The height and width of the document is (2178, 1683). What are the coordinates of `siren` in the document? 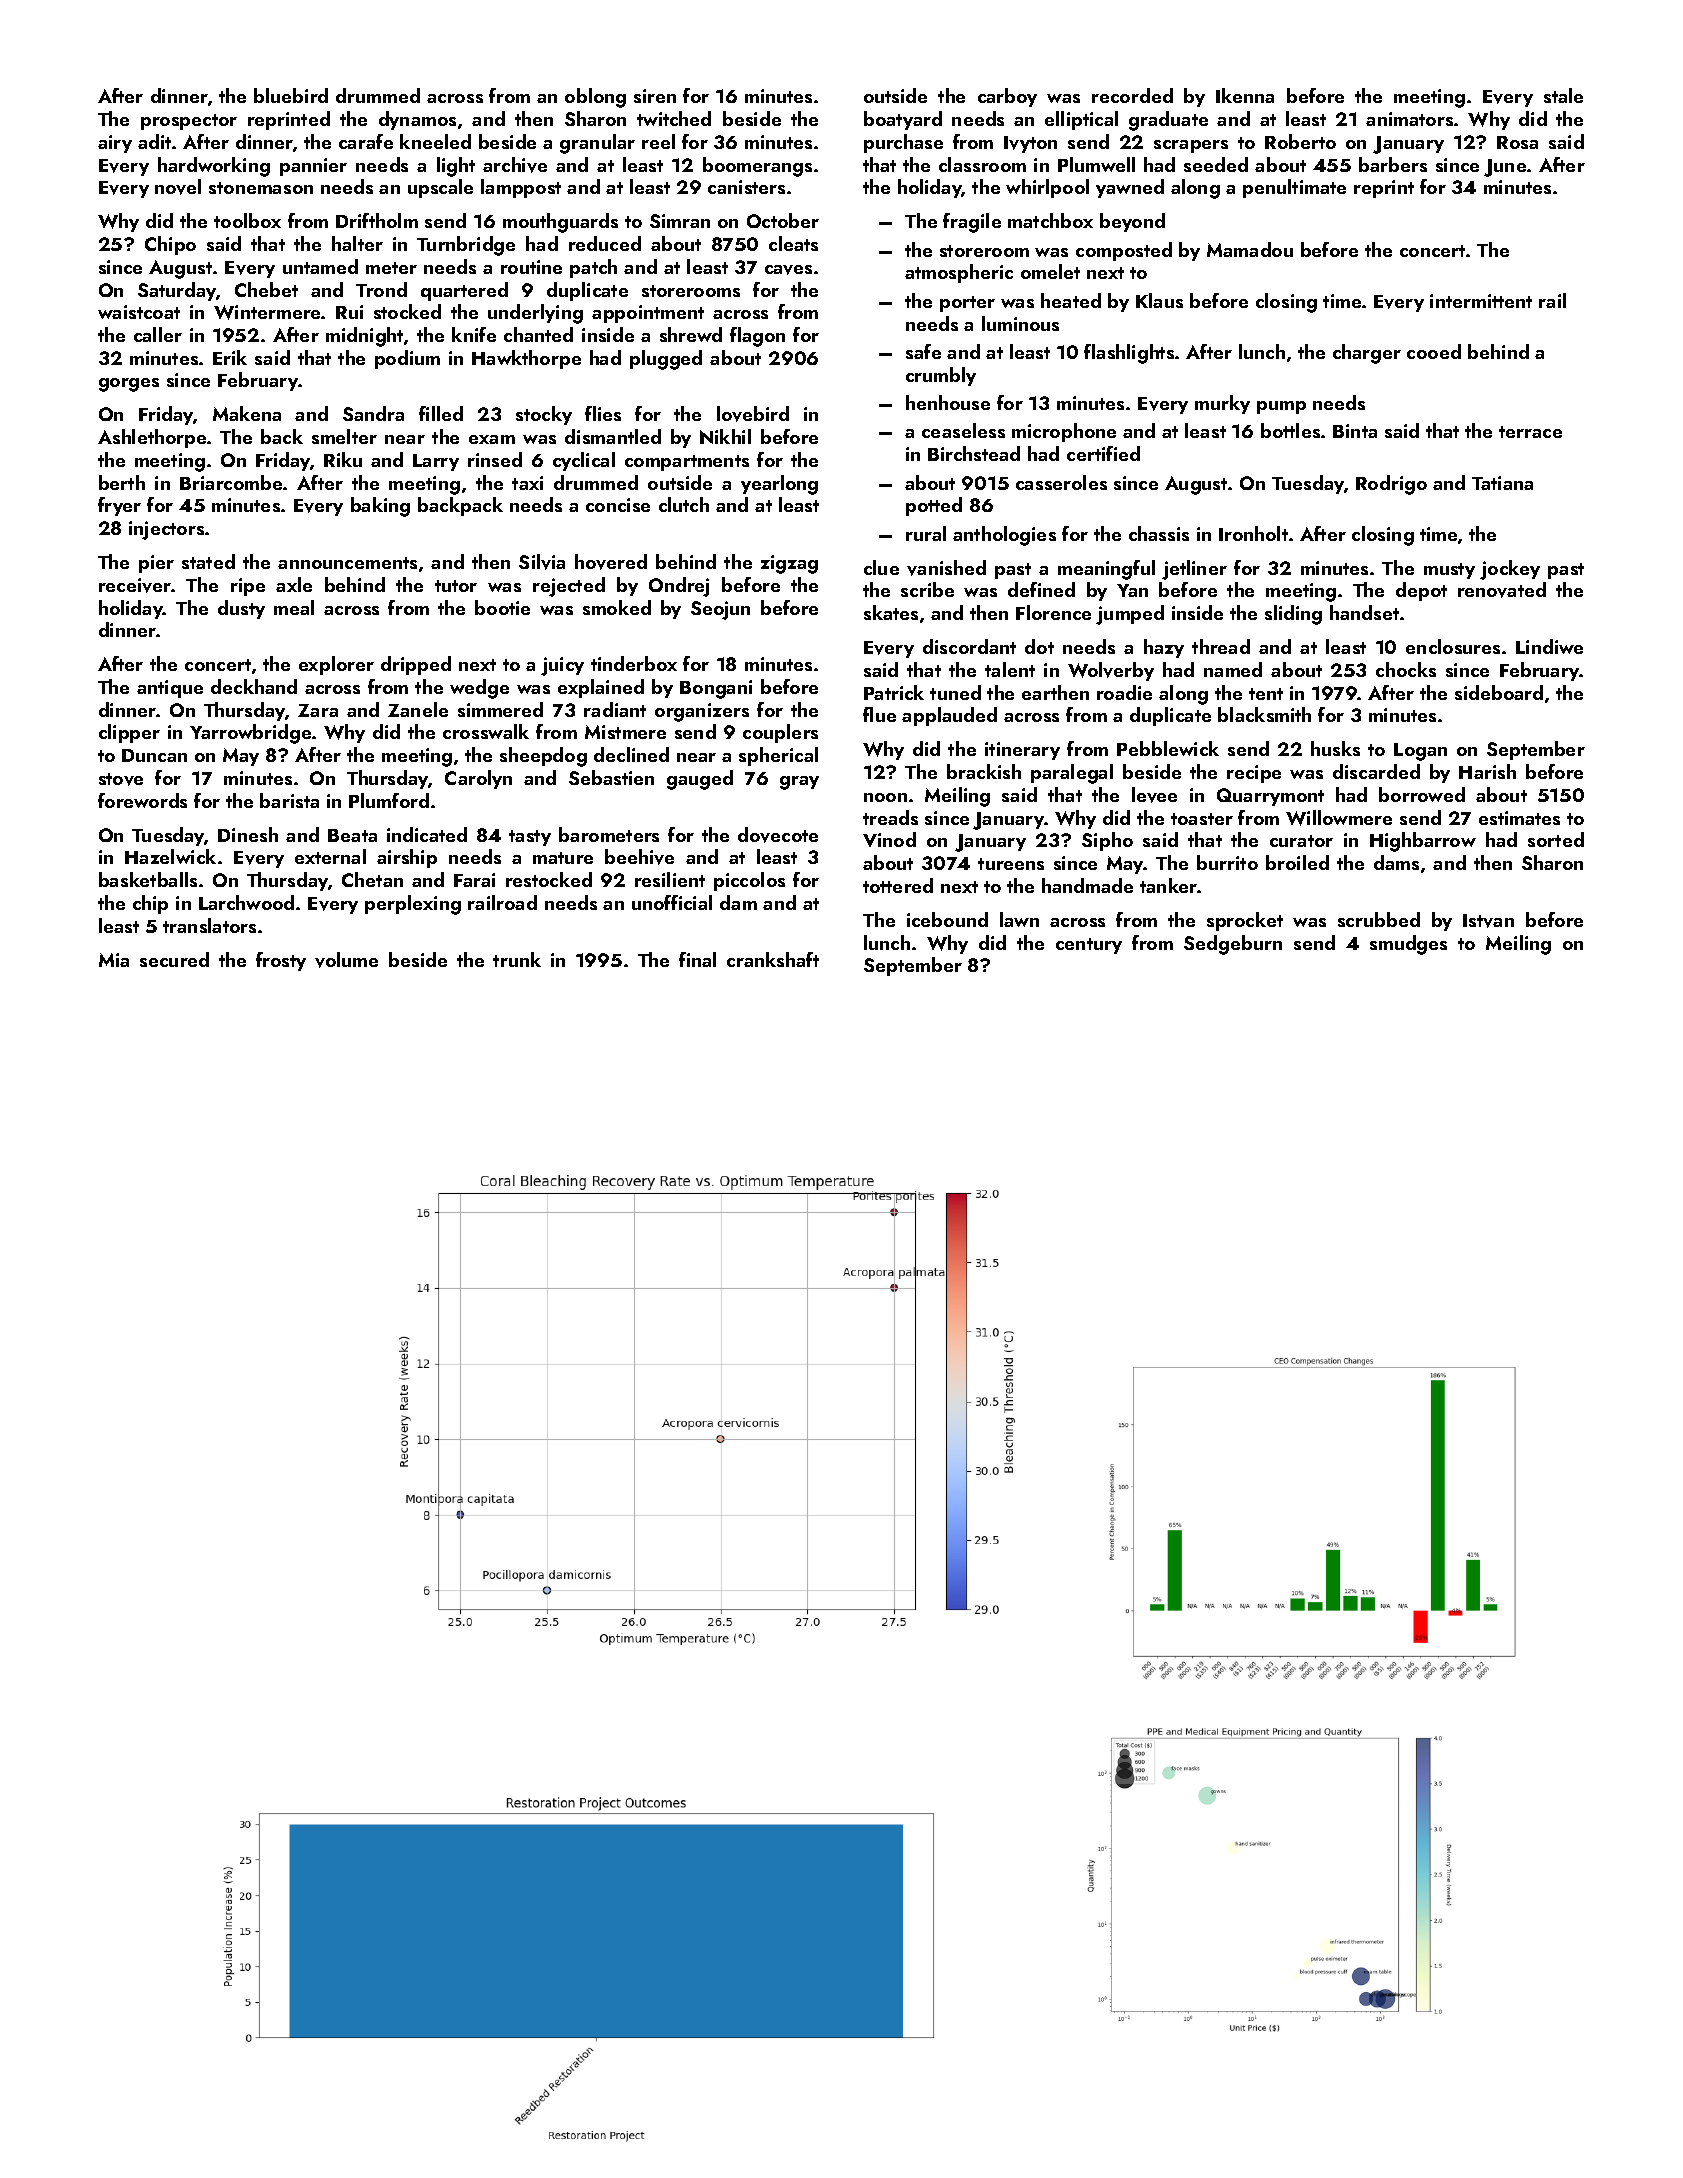 It's located at (655, 96).
